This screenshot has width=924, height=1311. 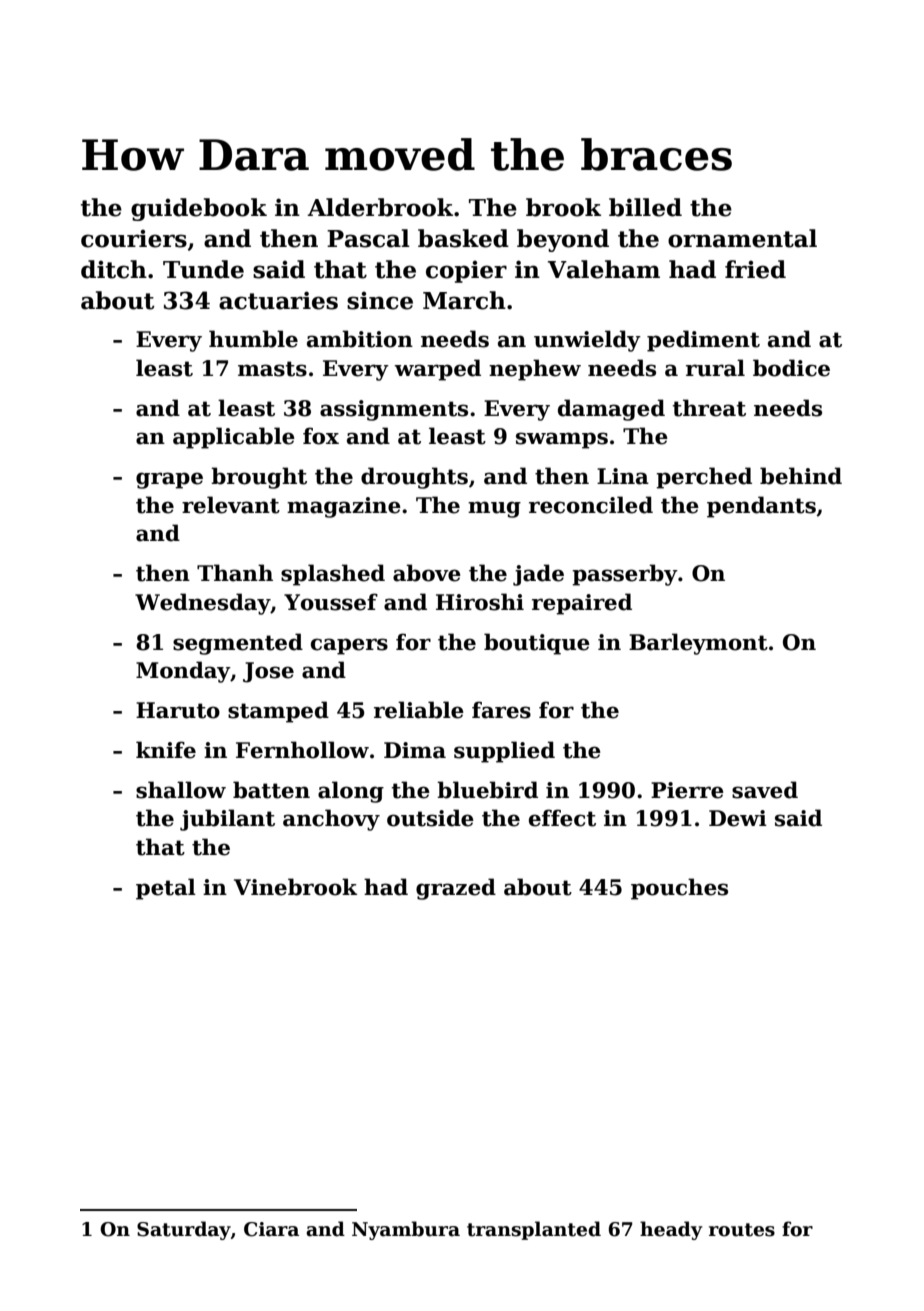 I want to click on guidebook, so click(x=199, y=209).
